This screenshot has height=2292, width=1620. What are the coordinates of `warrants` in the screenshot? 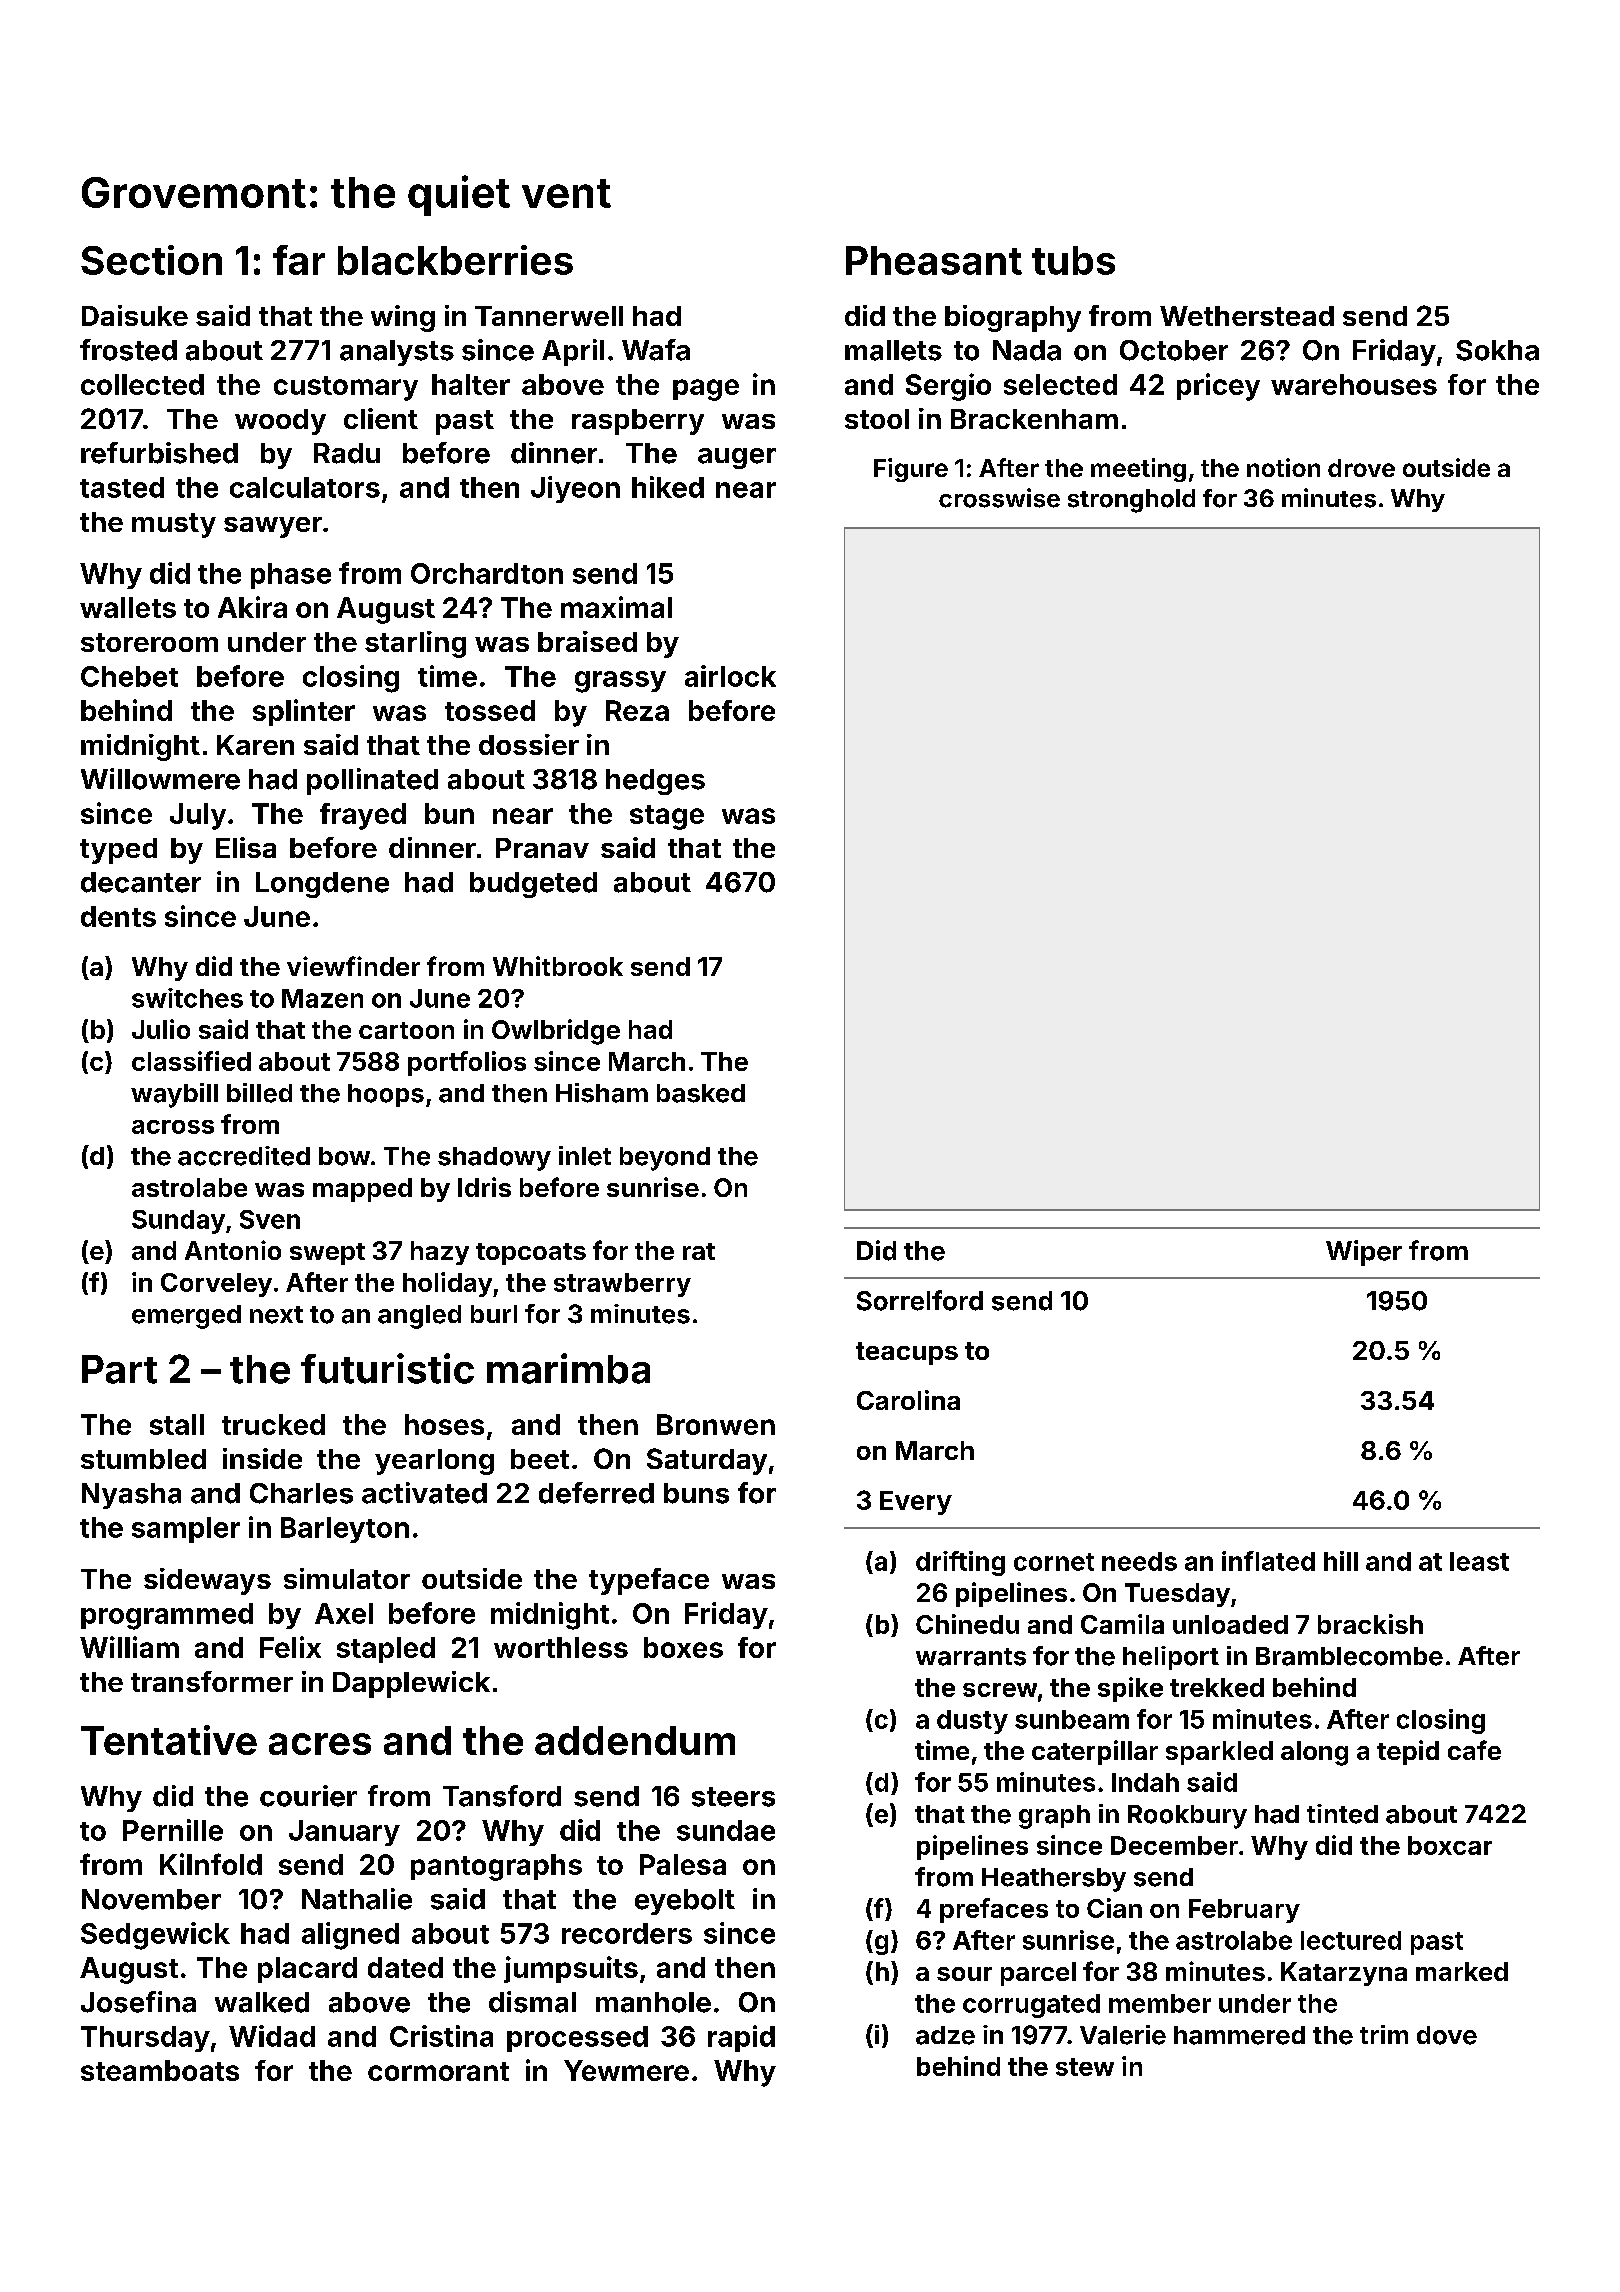 It's located at (971, 1657).
